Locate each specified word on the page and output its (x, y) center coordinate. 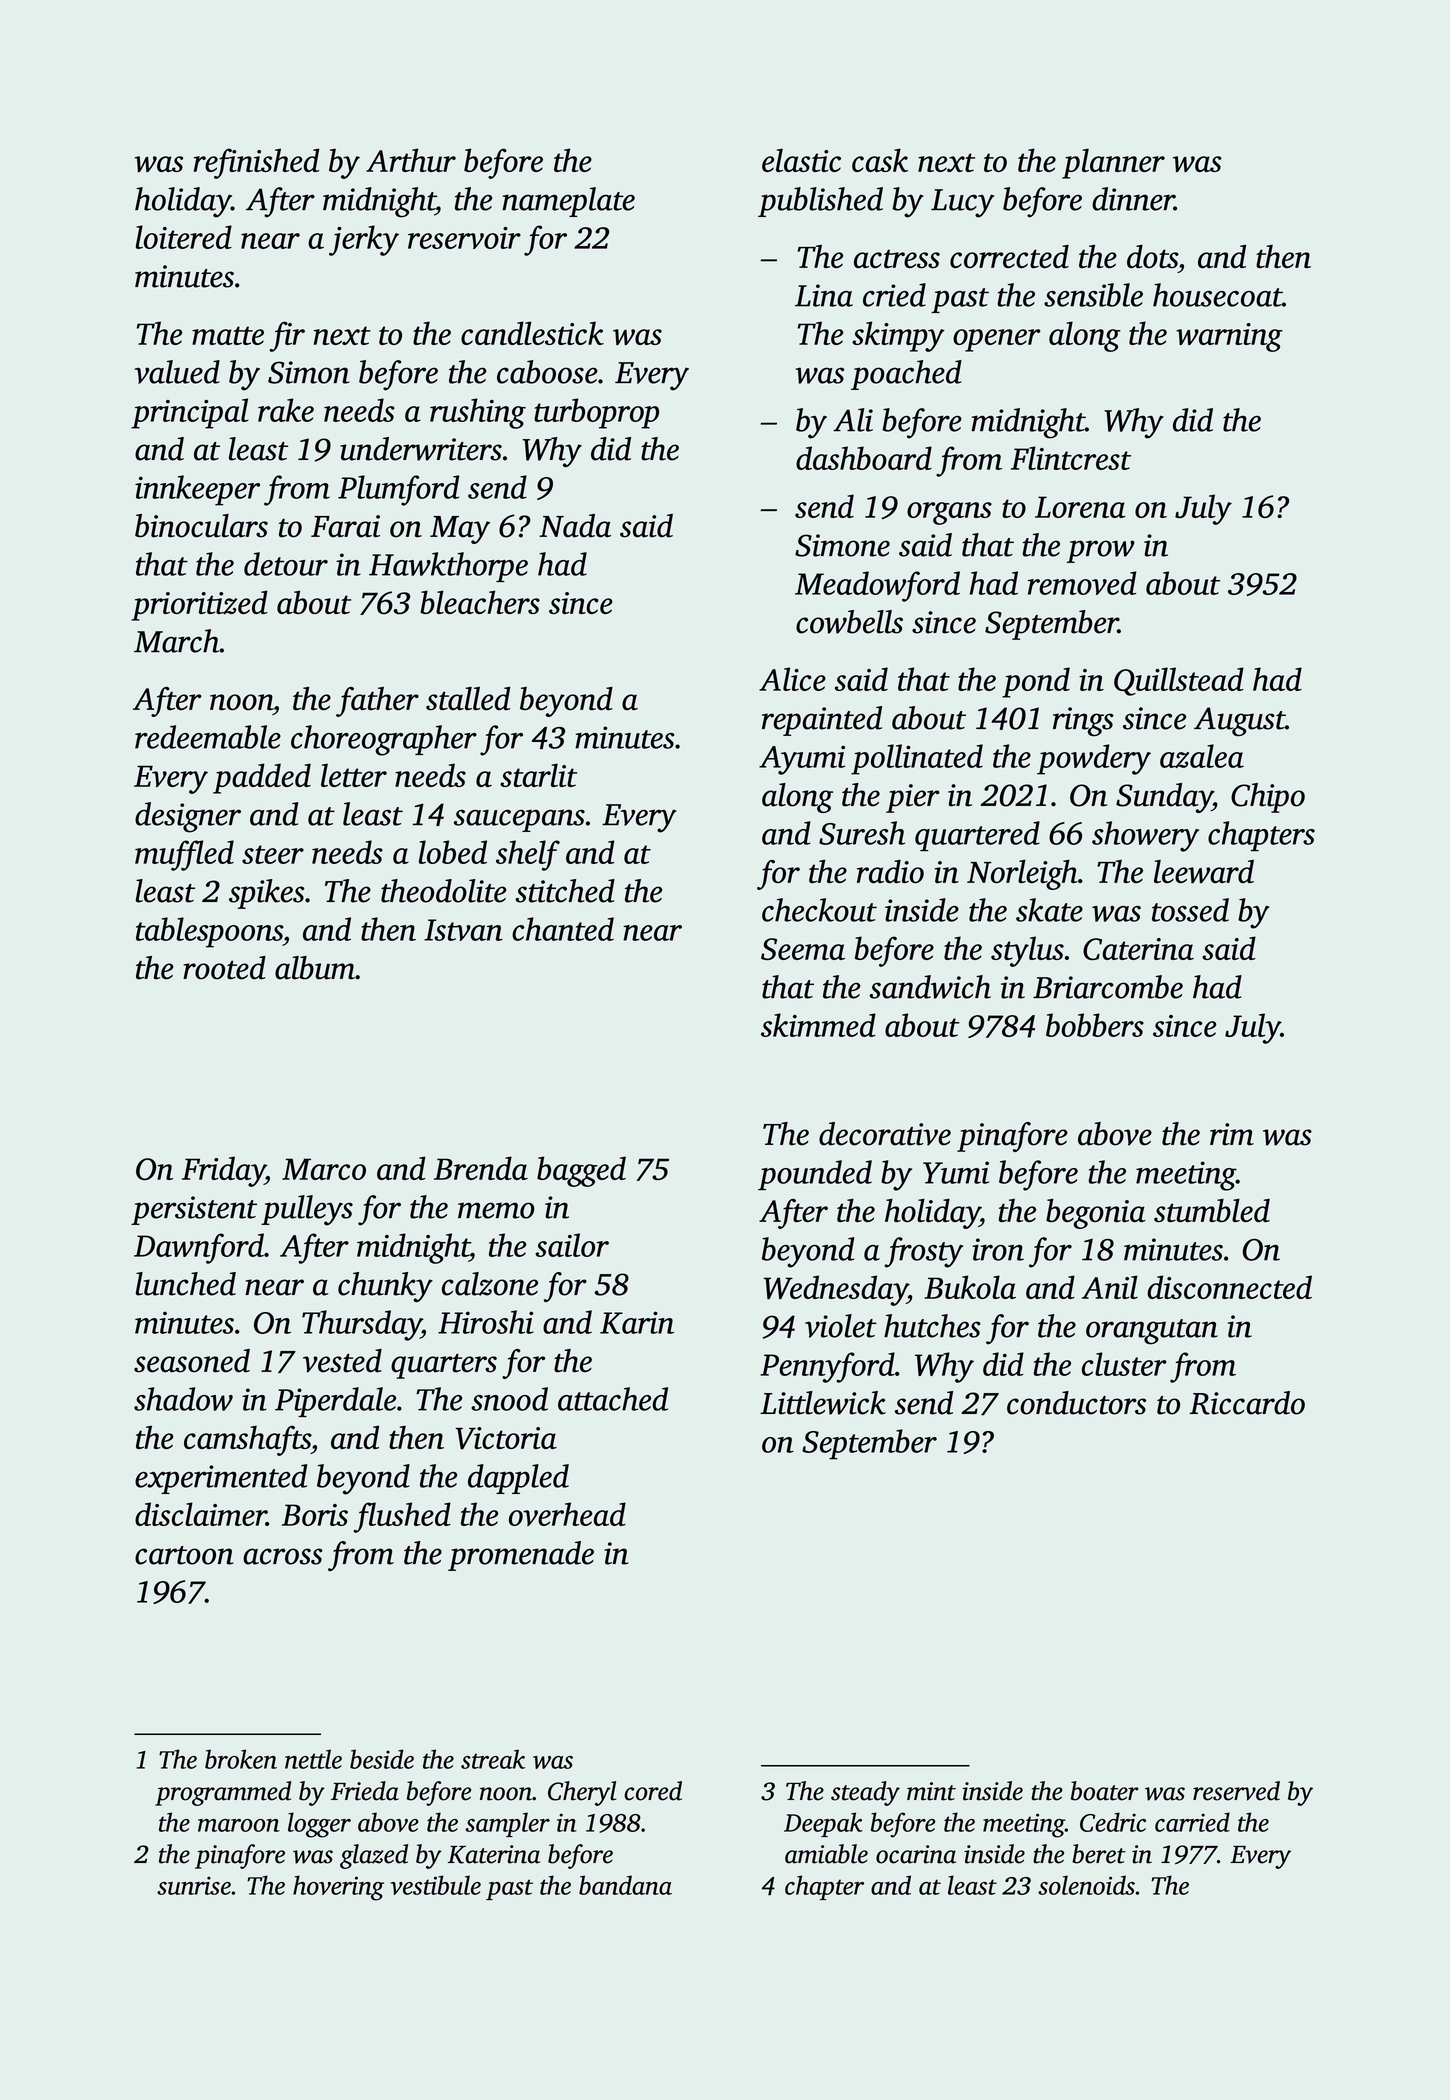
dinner (1133, 199)
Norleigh (1022, 875)
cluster (1124, 1364)
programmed (223, 1793)
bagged (581, 1171)
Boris (315, 1515)
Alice (792, 679)
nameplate (568, 202)
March (176, 641)
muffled (184, 855)
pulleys (307, 1210)
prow (1101, 551)
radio (890, 872)
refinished (256, 163)
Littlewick (823, 1403)
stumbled (1212, 1210)
